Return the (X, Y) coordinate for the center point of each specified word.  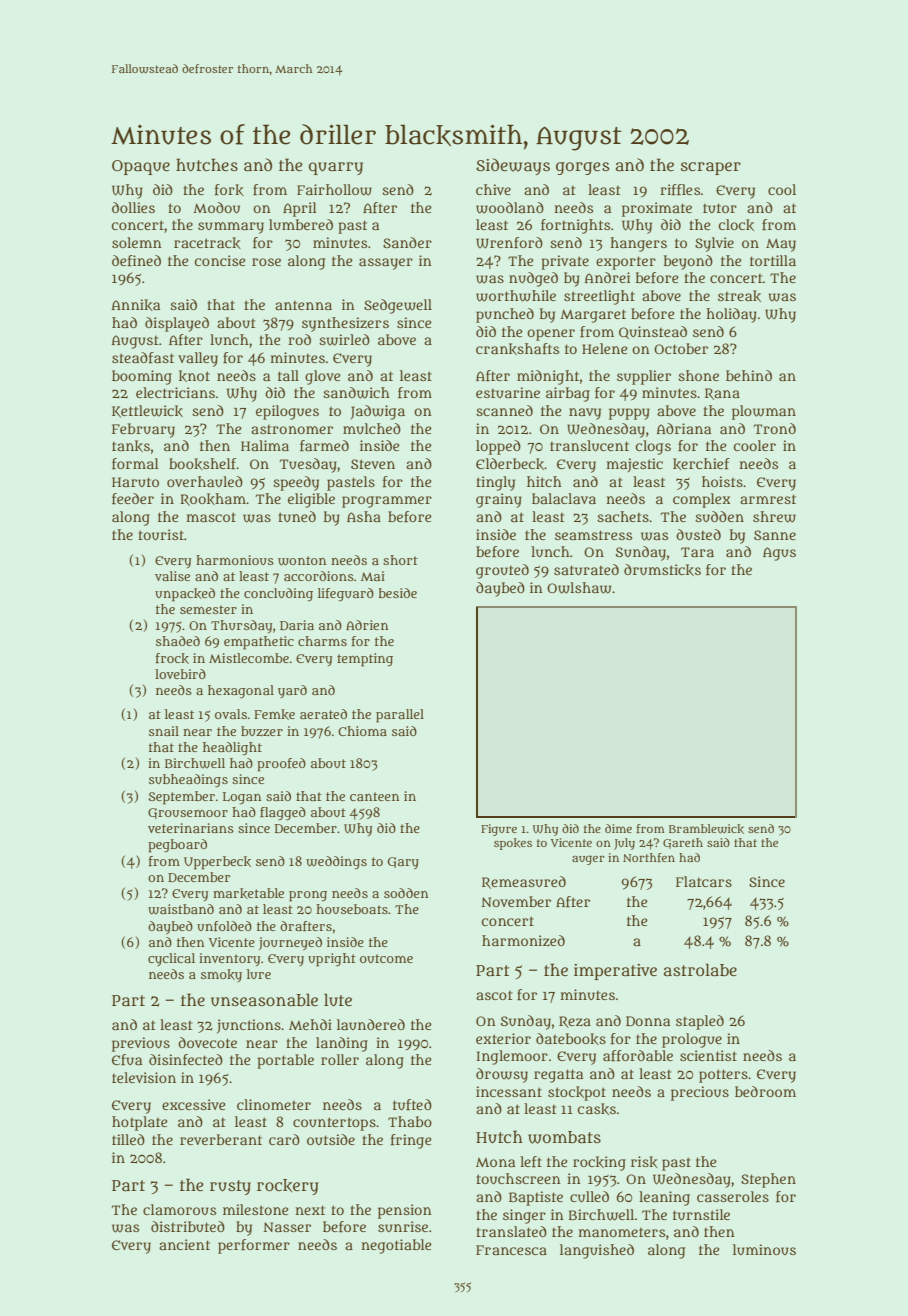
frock (172, 658)
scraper (711, 168)
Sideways (513, 166)
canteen (374, 796)
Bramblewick (706, 829)
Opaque (141, 167)
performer (254, 1246)
